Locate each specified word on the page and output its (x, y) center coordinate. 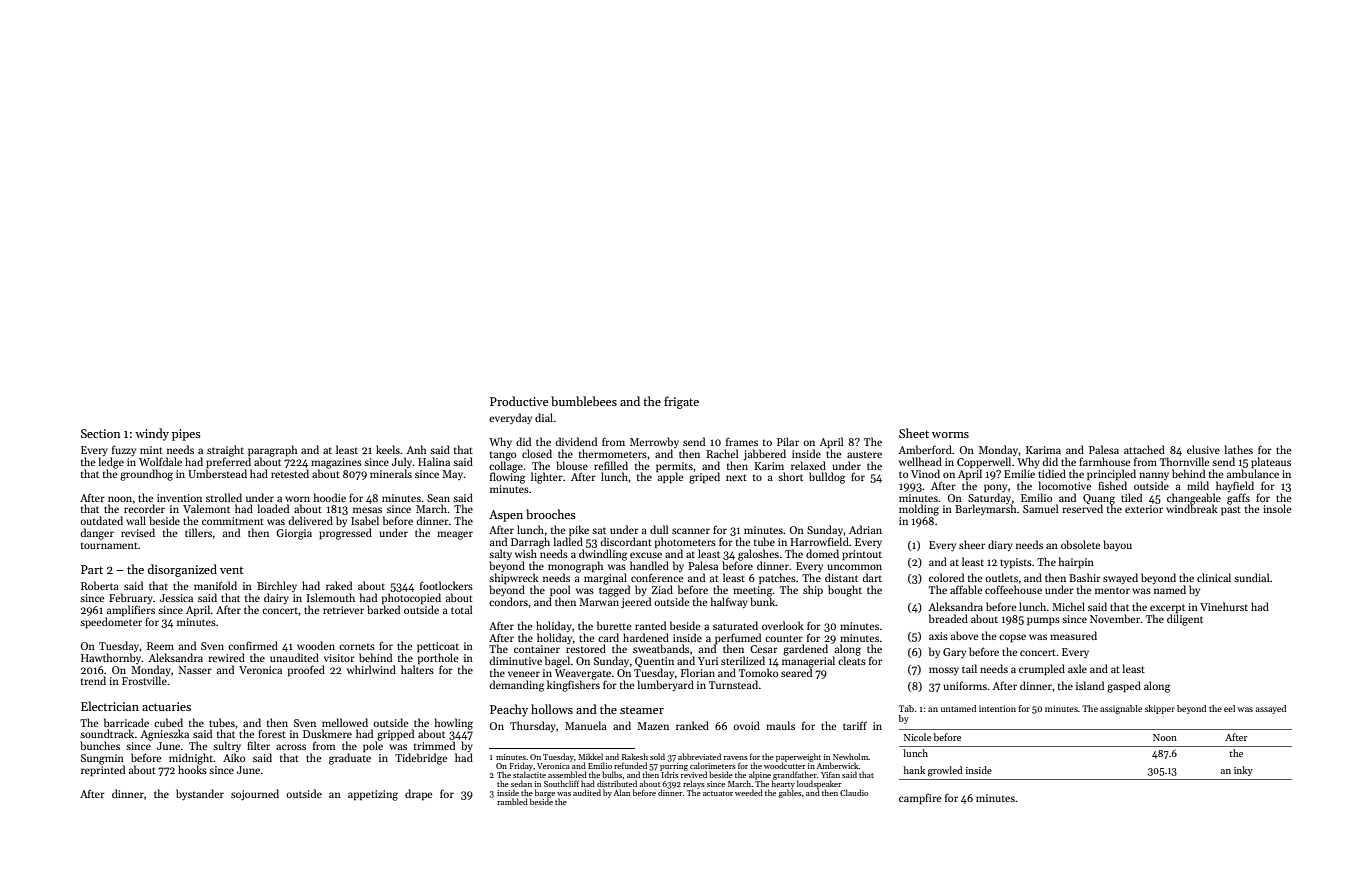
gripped (395, 735)
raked (339, 585)
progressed (345, 534)
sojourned (255, 795)
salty (500, 554)
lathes (1238, 449)
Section (101, 433)
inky (1243, 771)
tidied (1052, 473)
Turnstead (733, 684)
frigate (681, 402)
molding (919, 510)
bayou (1117, 545)
